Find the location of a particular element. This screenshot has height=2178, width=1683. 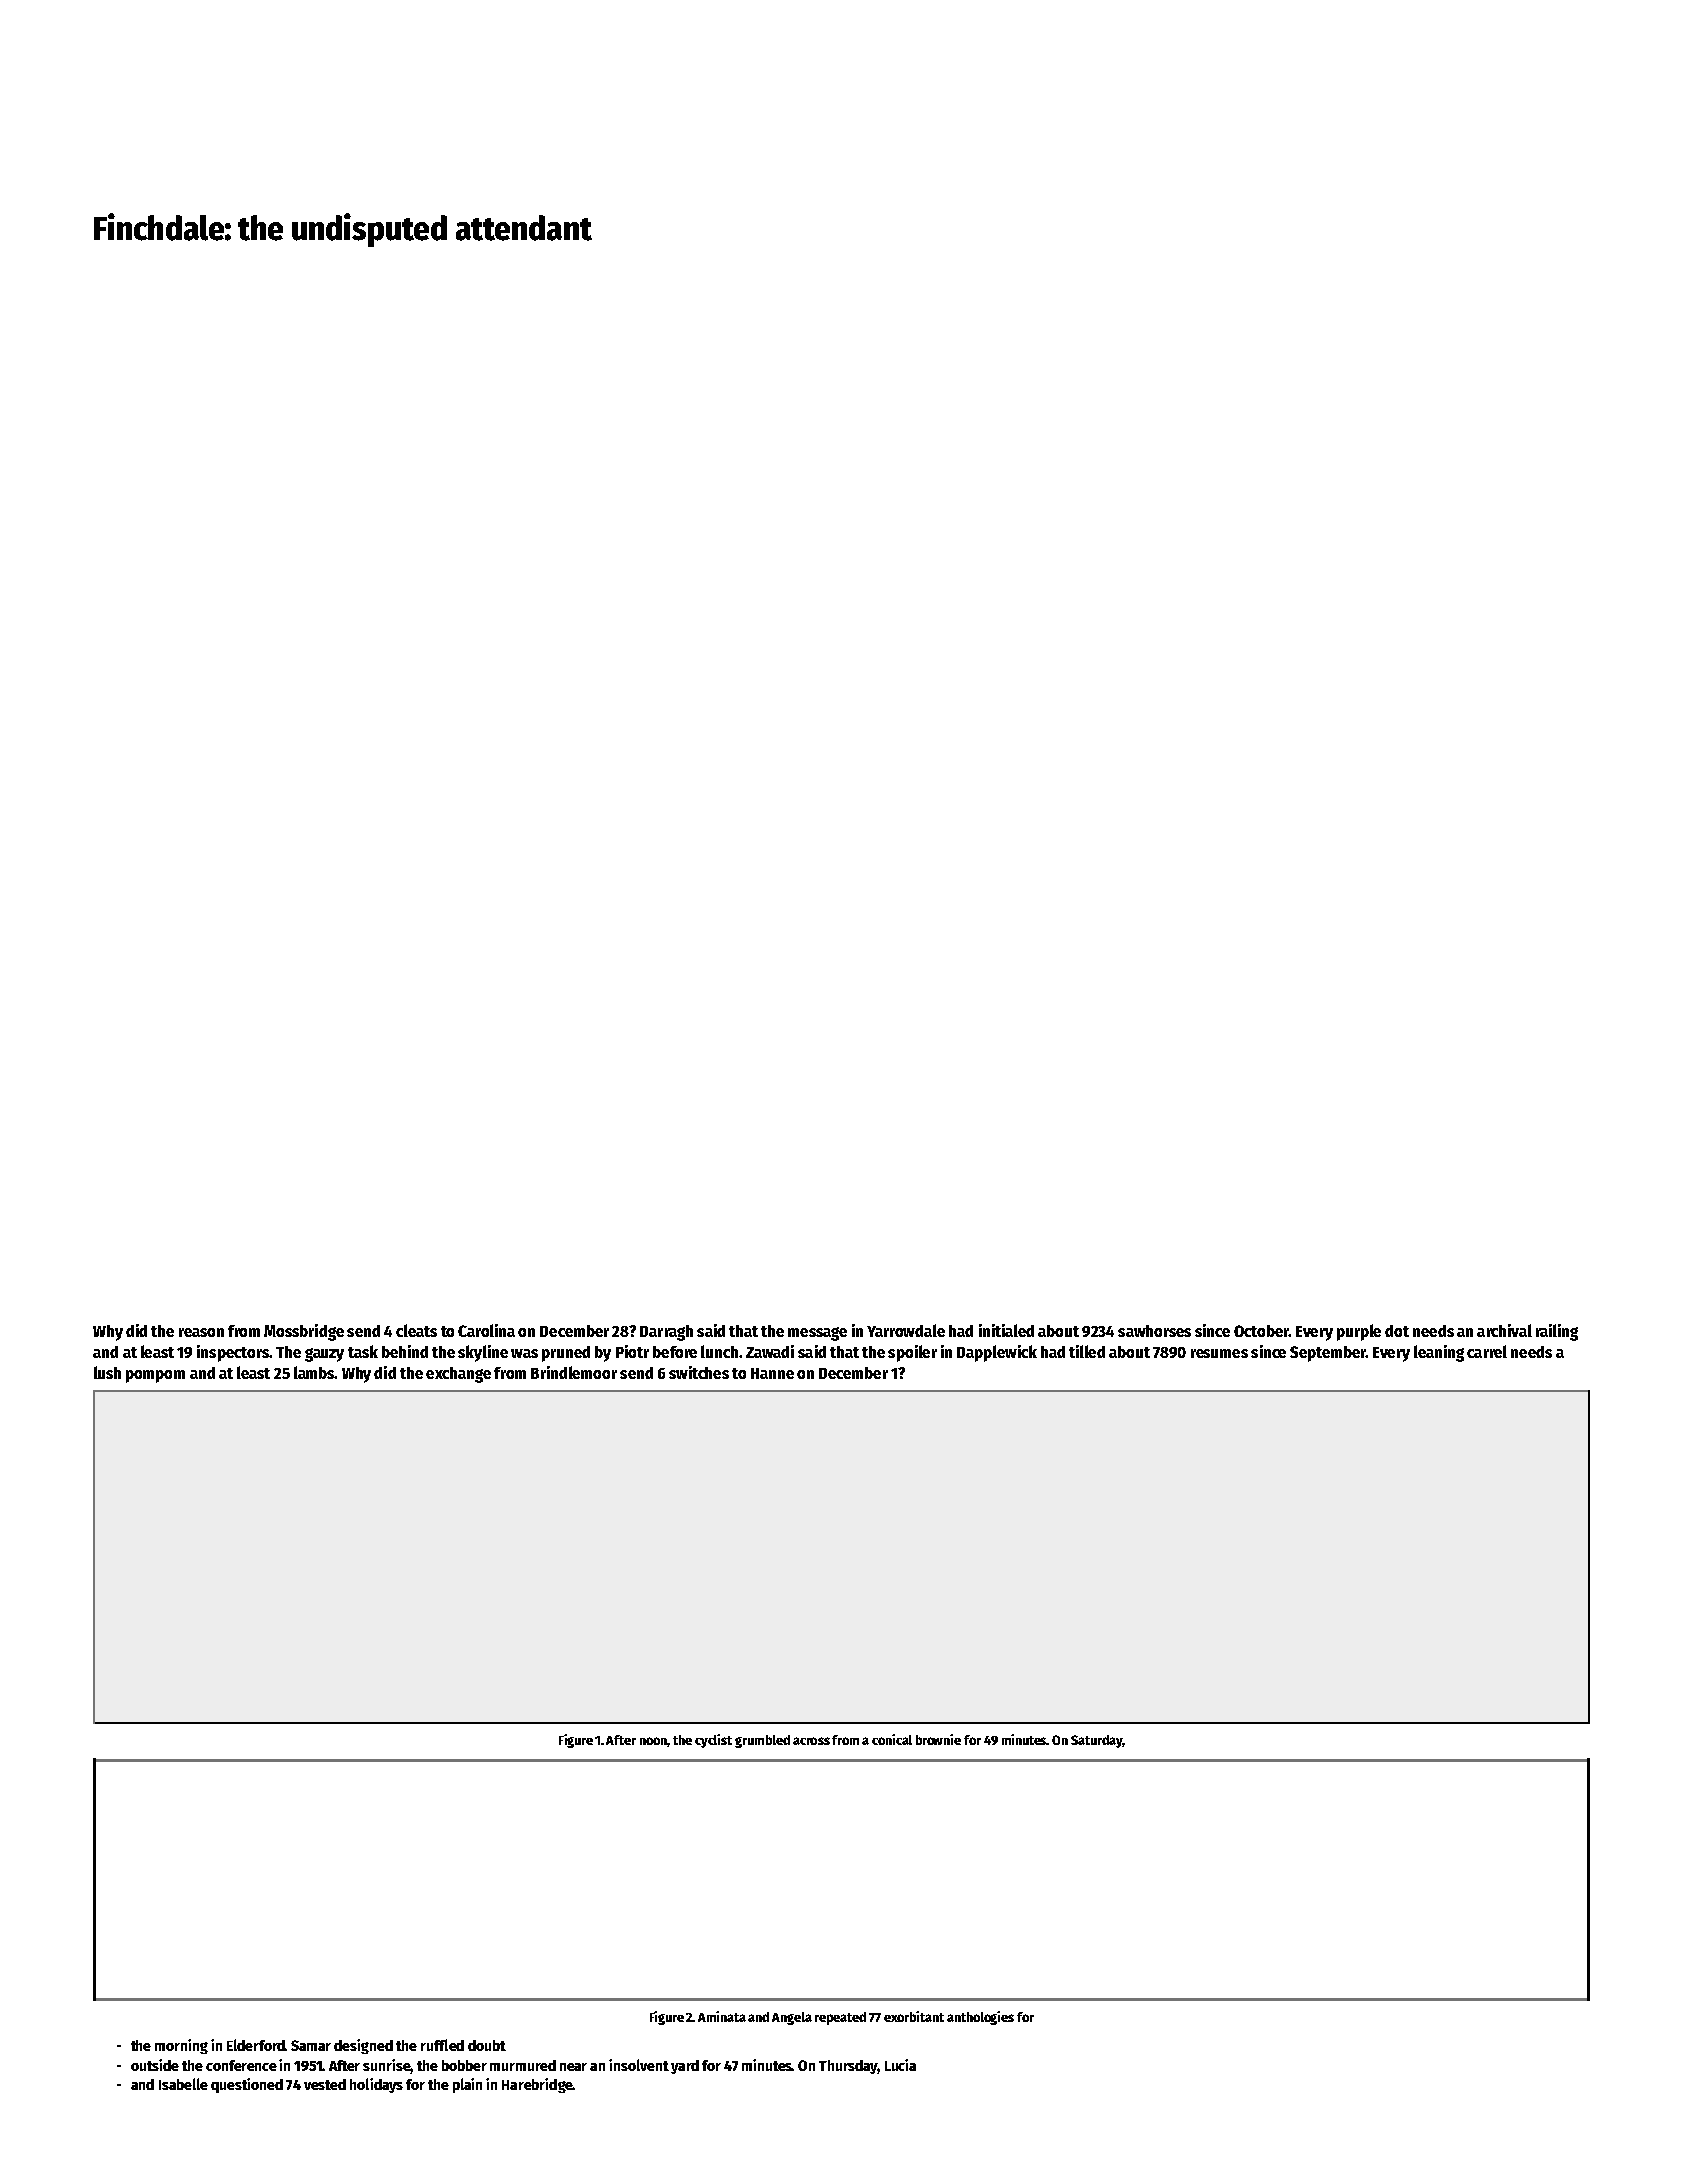

questioned is located at coordinates (247, 2085).
